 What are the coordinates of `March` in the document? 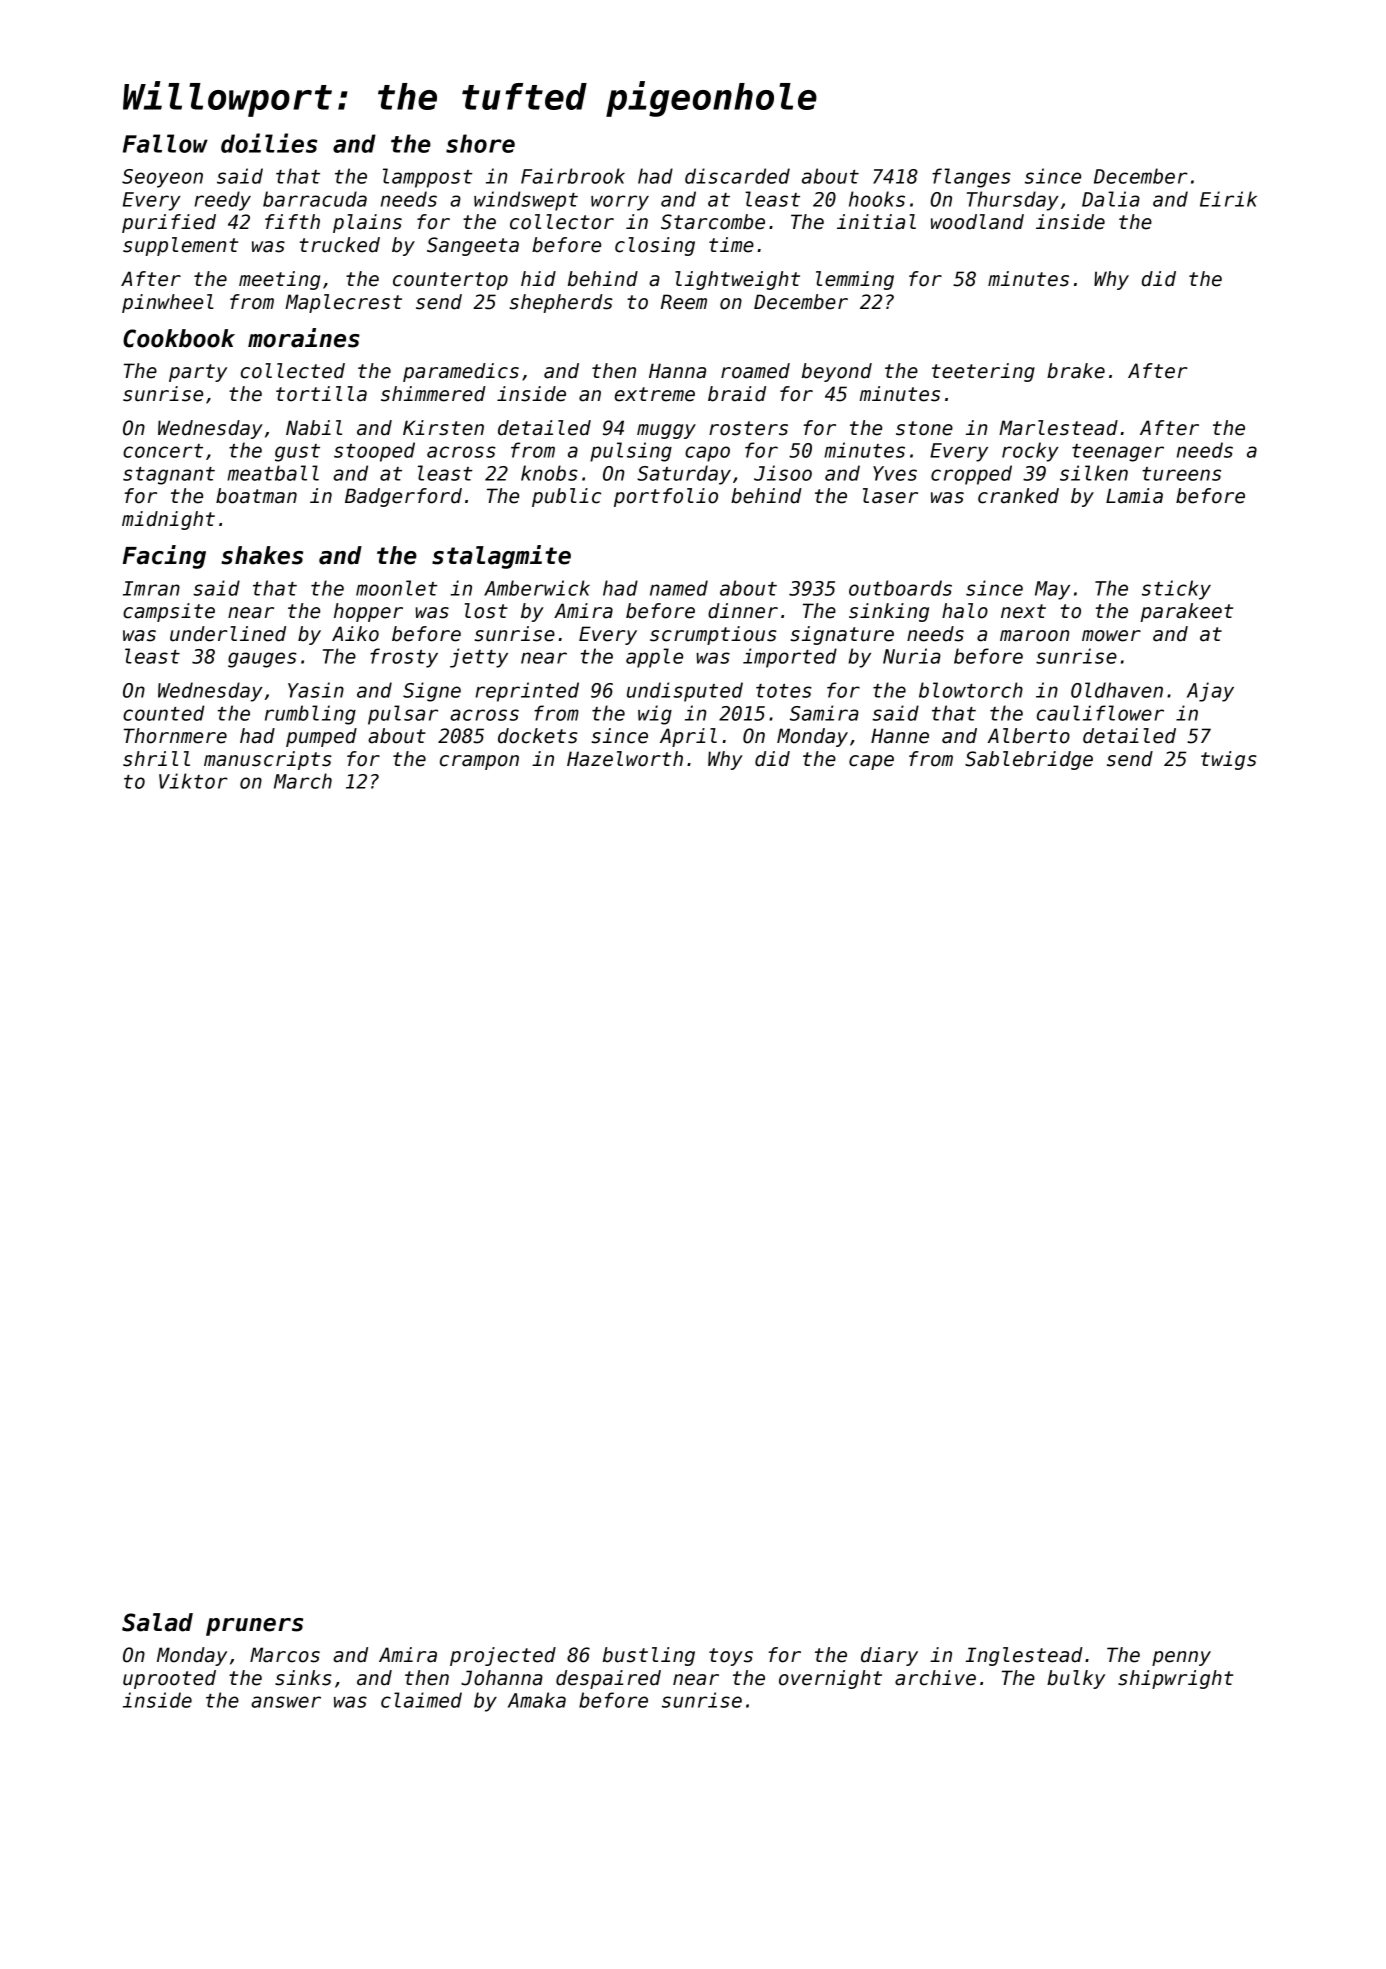 It's located at (303, 781).
